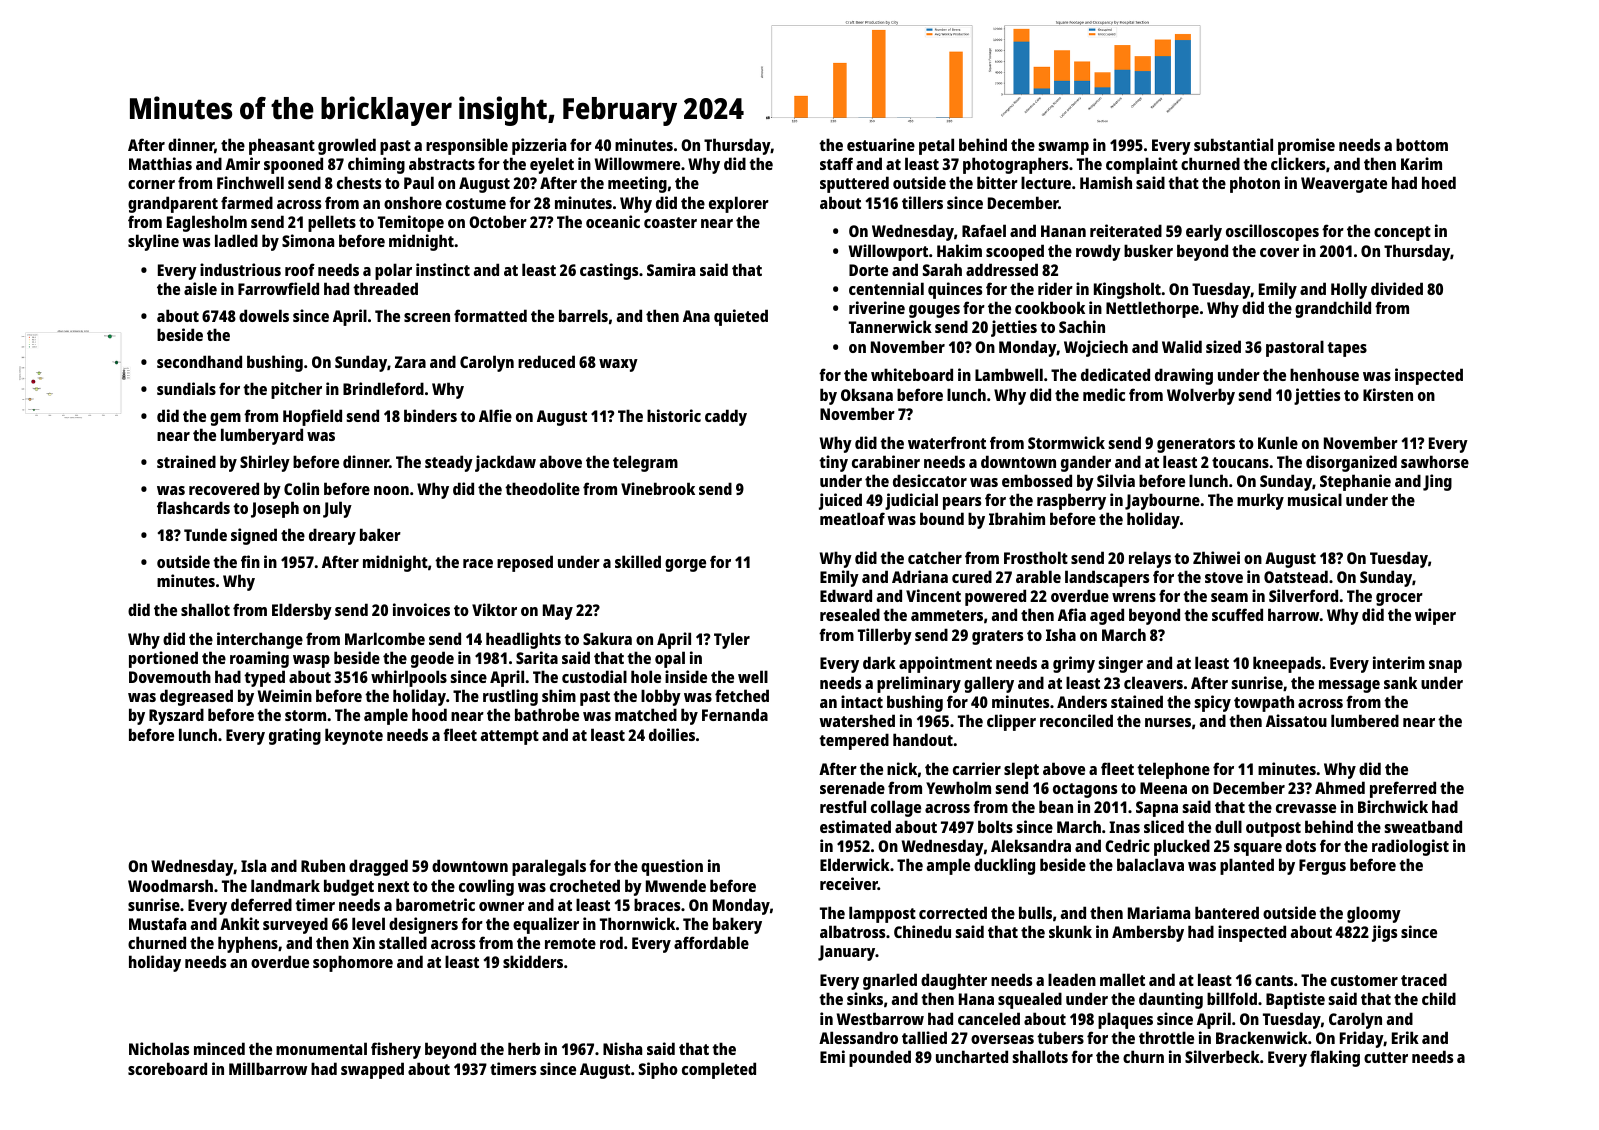 This document has height=1130, width=1599. I want to click on Millbarrow, so click(268, 1068).
